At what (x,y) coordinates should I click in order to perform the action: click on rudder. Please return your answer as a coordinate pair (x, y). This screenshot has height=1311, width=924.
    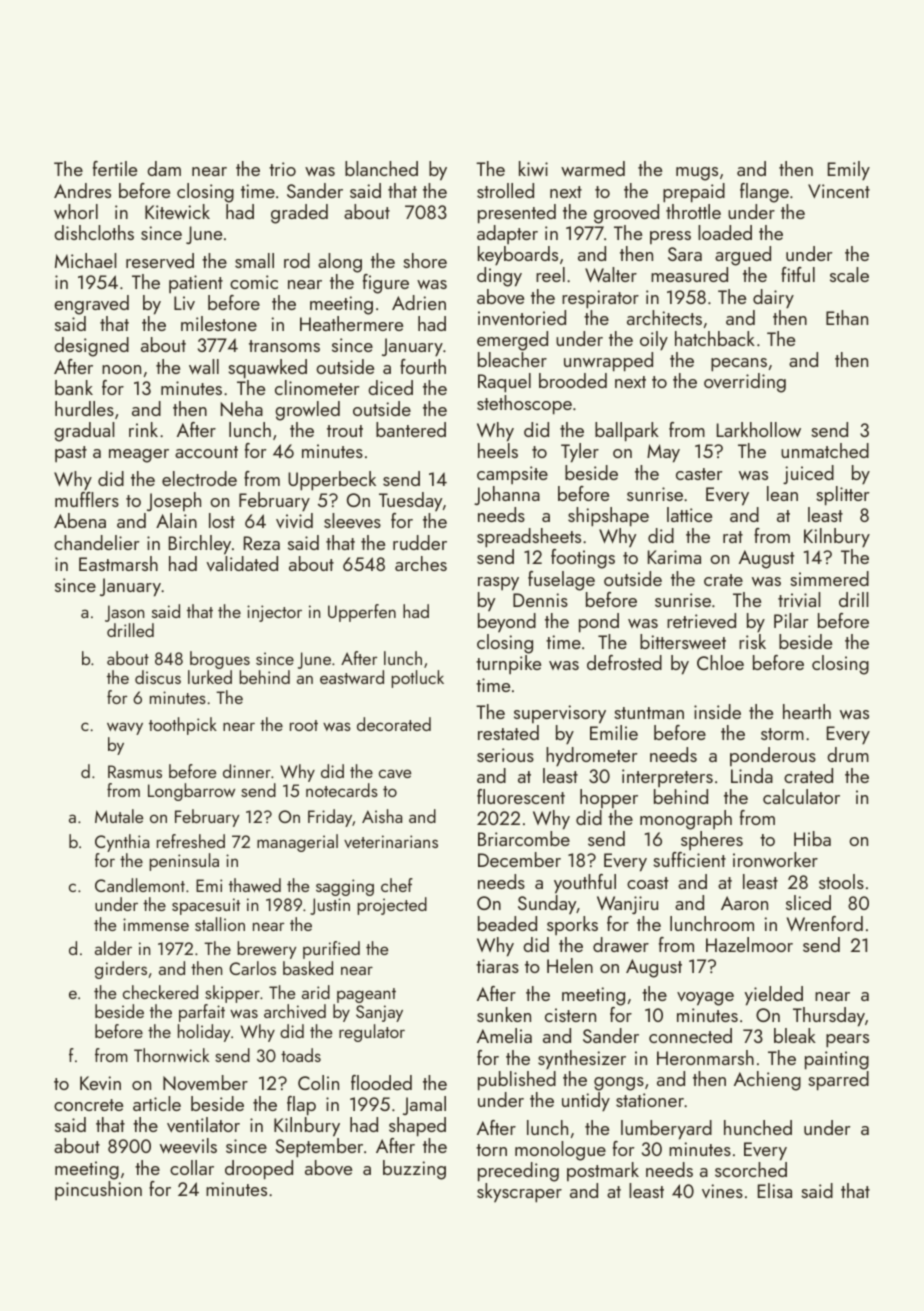
    Looking at the image, I should click on (420, 542).
